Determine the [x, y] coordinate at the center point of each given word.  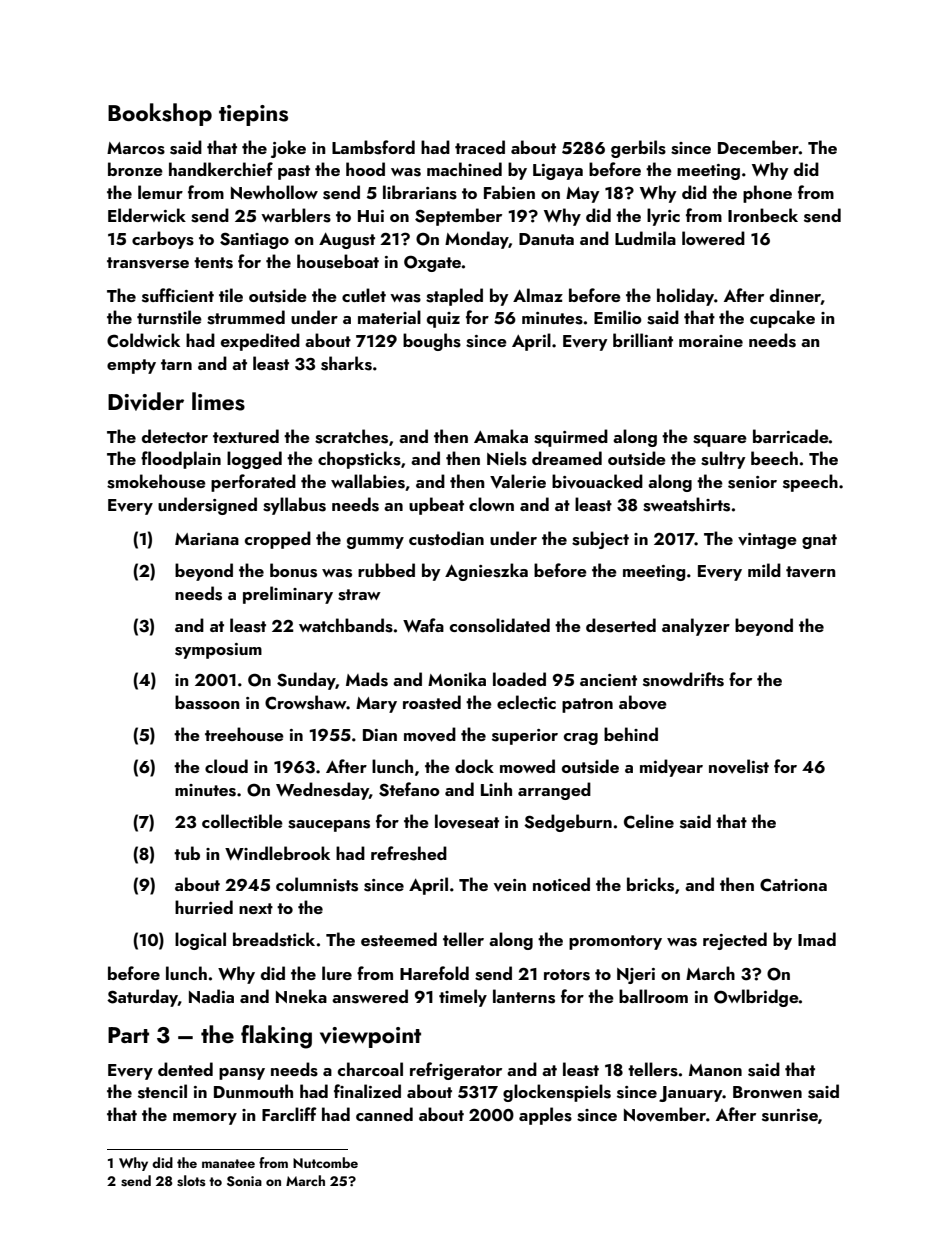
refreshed [409, 853]
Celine [649, 821]
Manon [715, 1070]
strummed [246, 317]
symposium [218, 651]
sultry [723, 460]
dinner [795, 295]
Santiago [254, 240]
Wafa [423, 625]
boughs [432, 342]
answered [370, 996]
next [256, 908]
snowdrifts [683, 679]
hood [365, 169]
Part [128, 1035]
